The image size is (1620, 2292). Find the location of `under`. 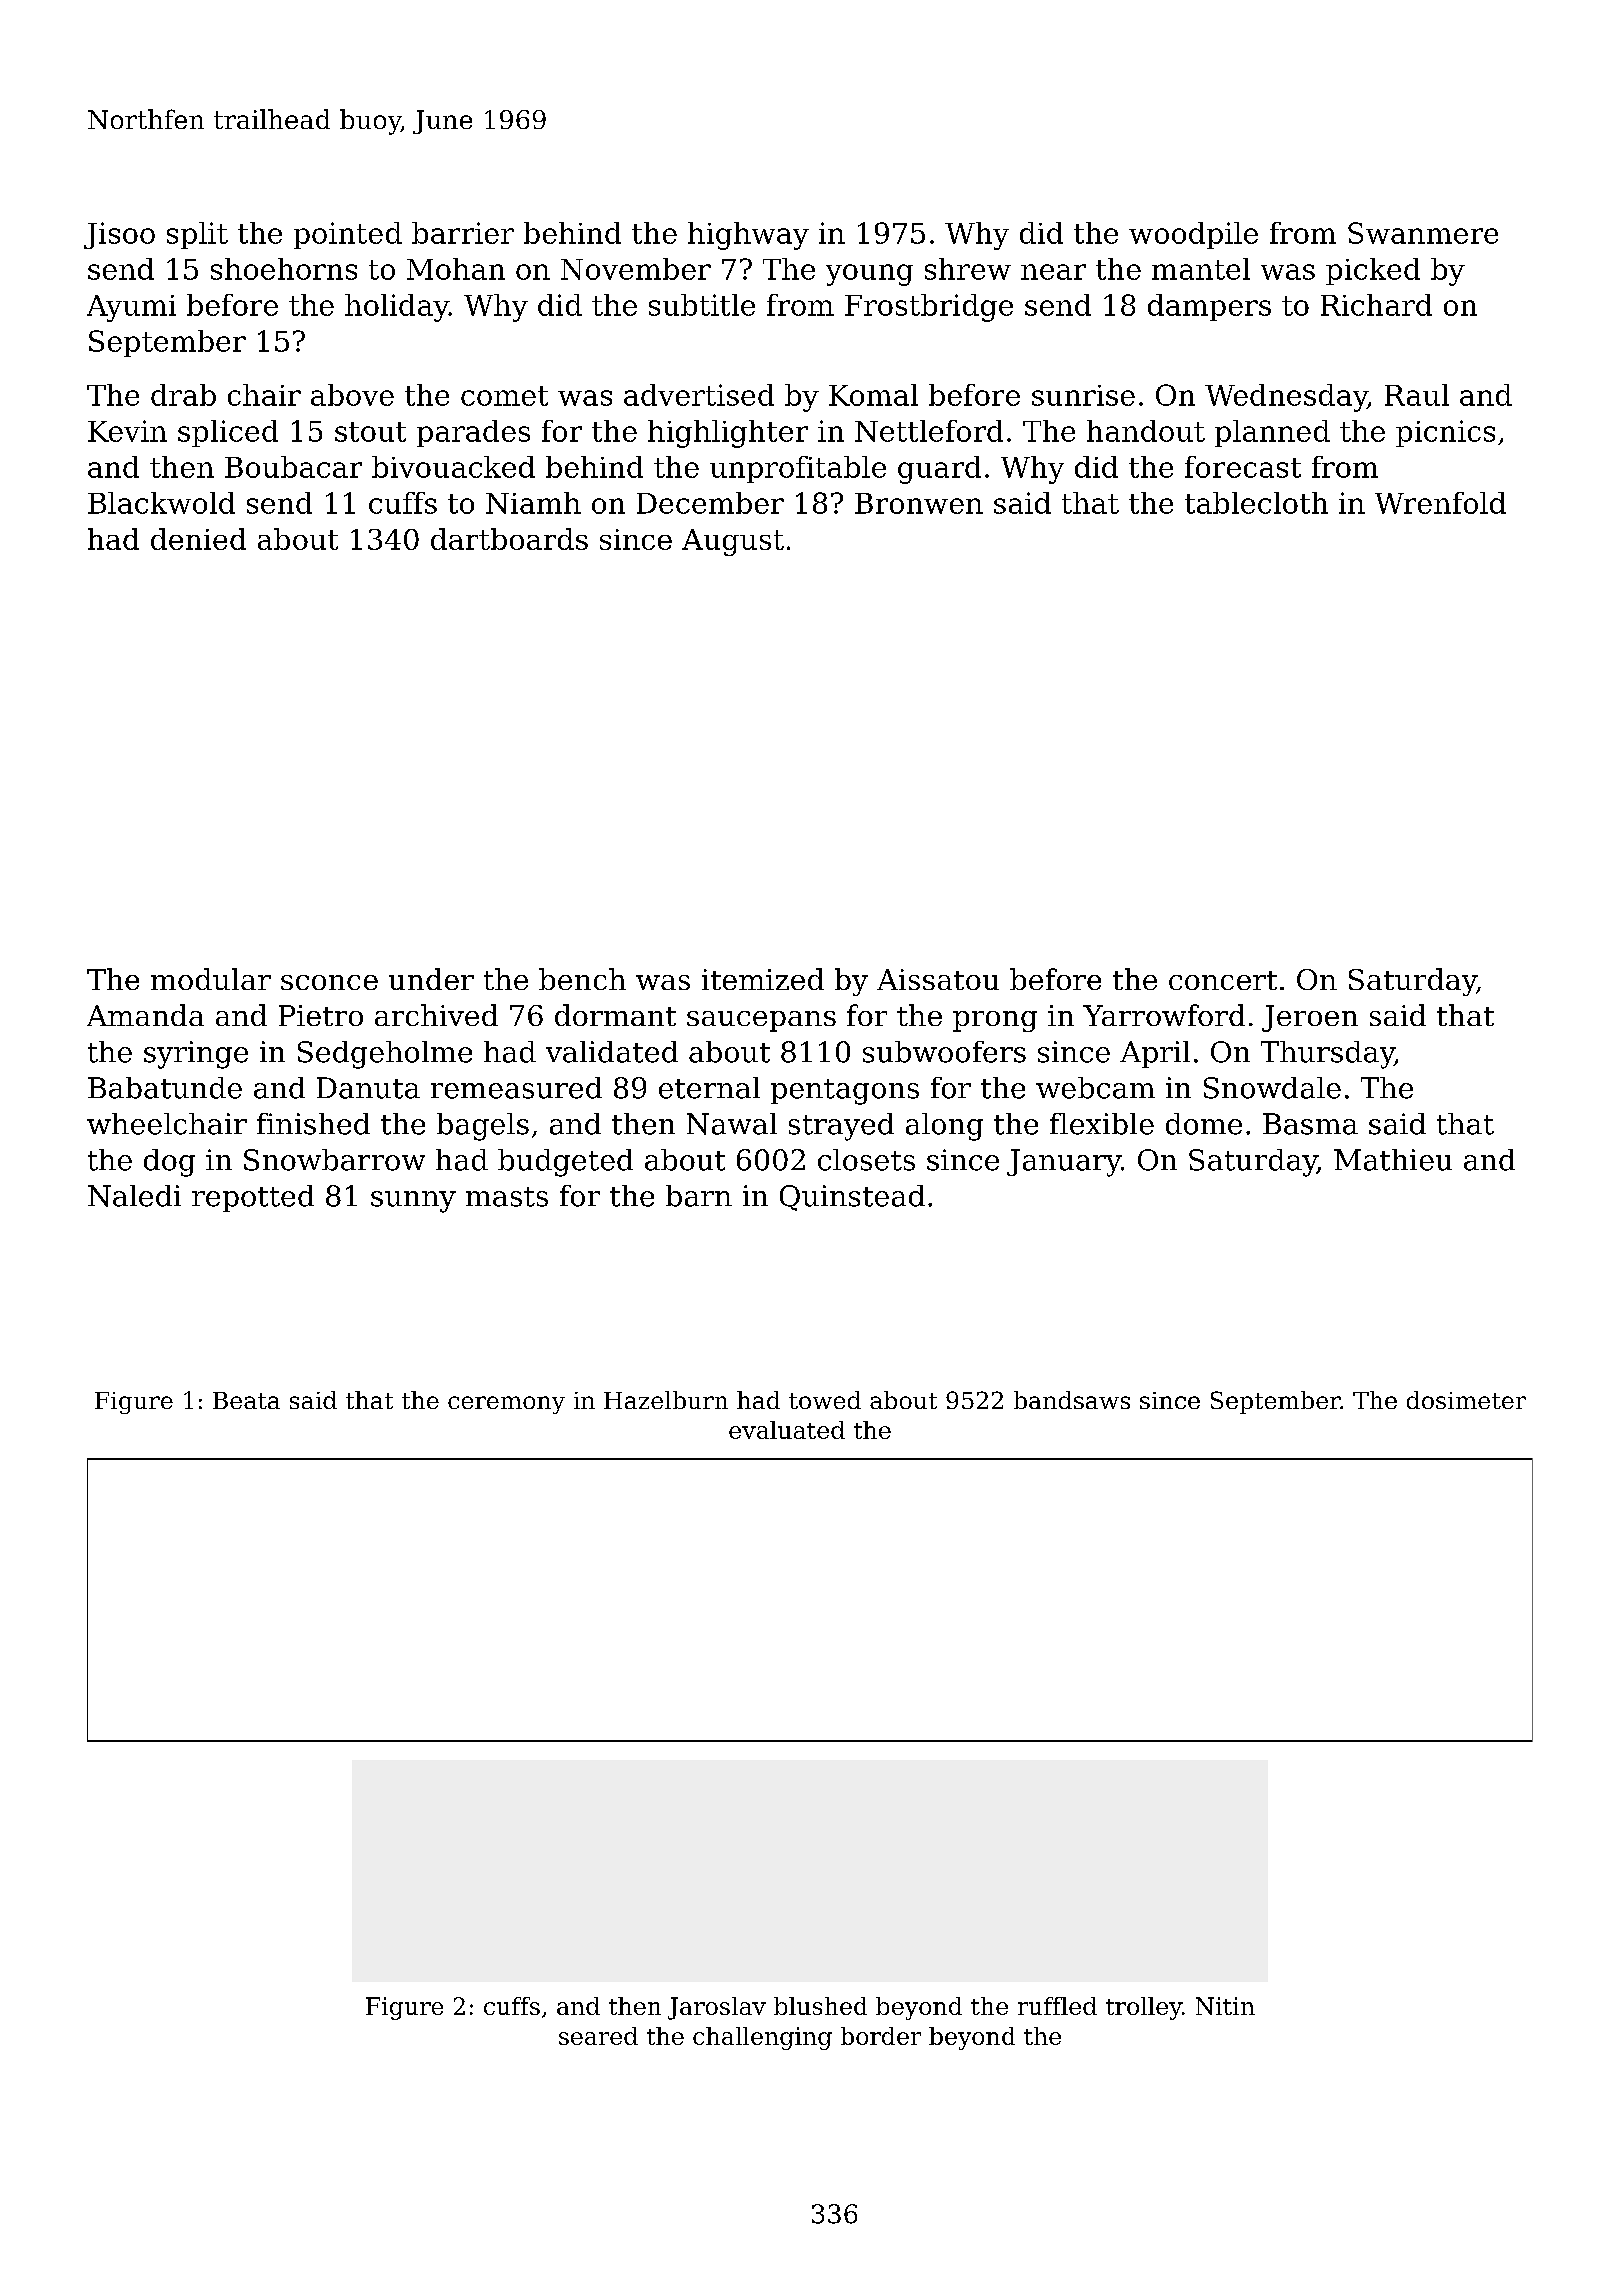

under is located at coordinates (431, 979).
